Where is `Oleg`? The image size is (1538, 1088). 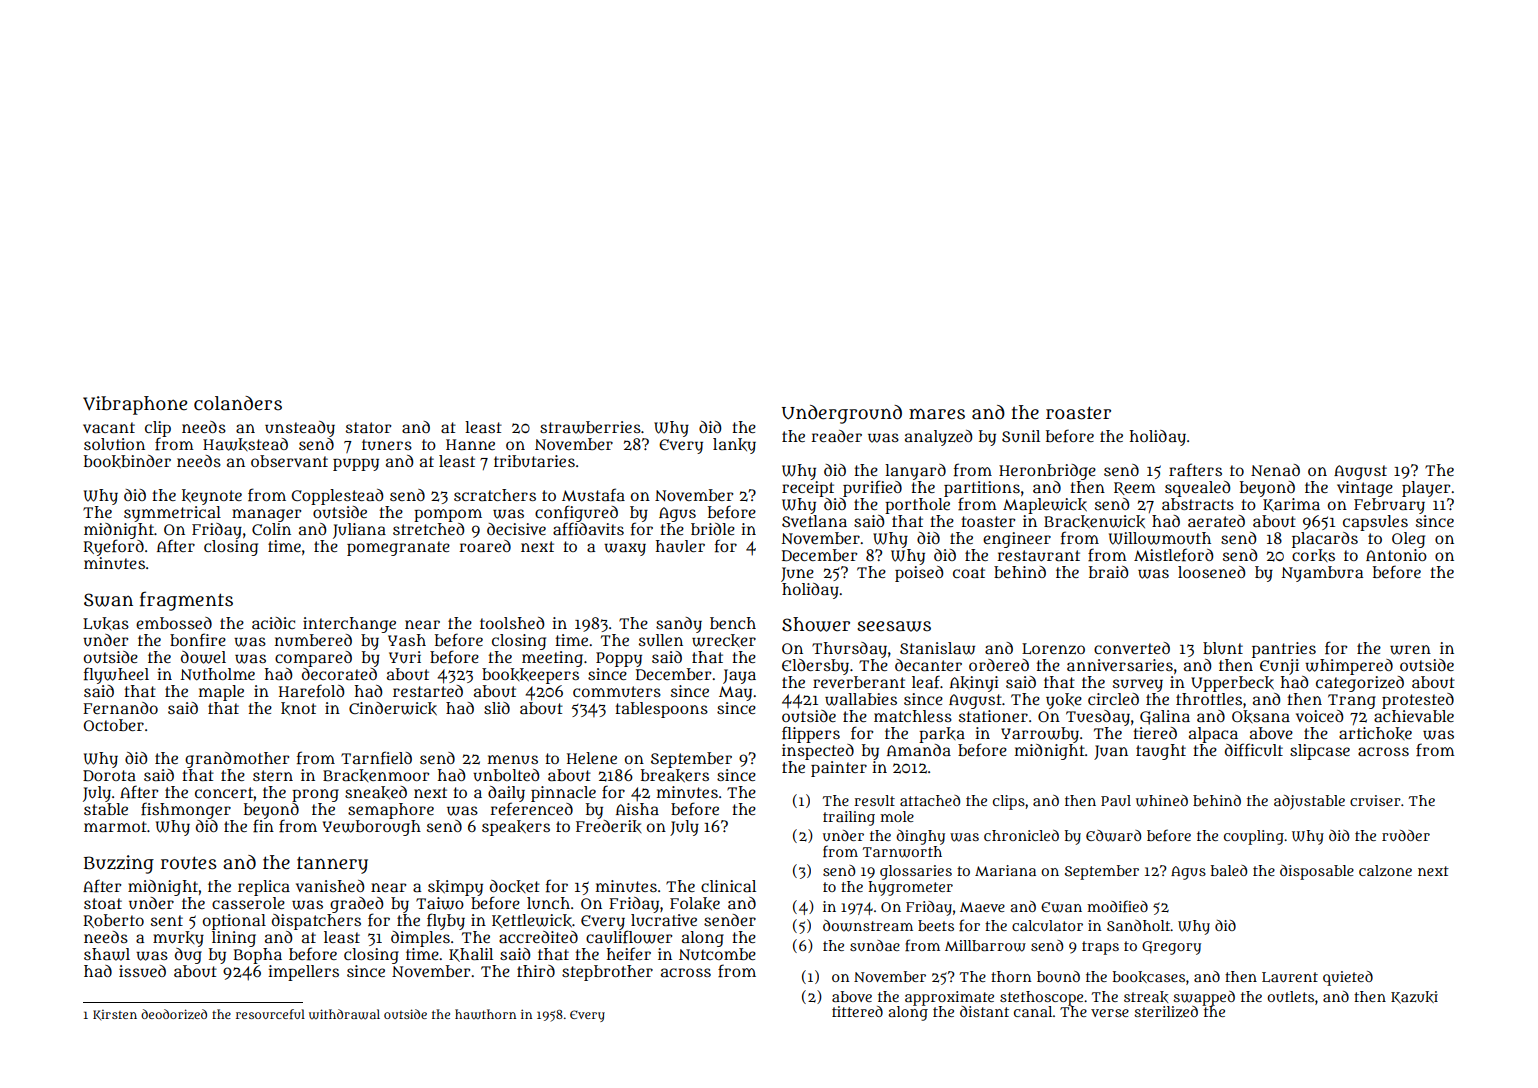 Oleg is located at coordinates (1408, 540).
